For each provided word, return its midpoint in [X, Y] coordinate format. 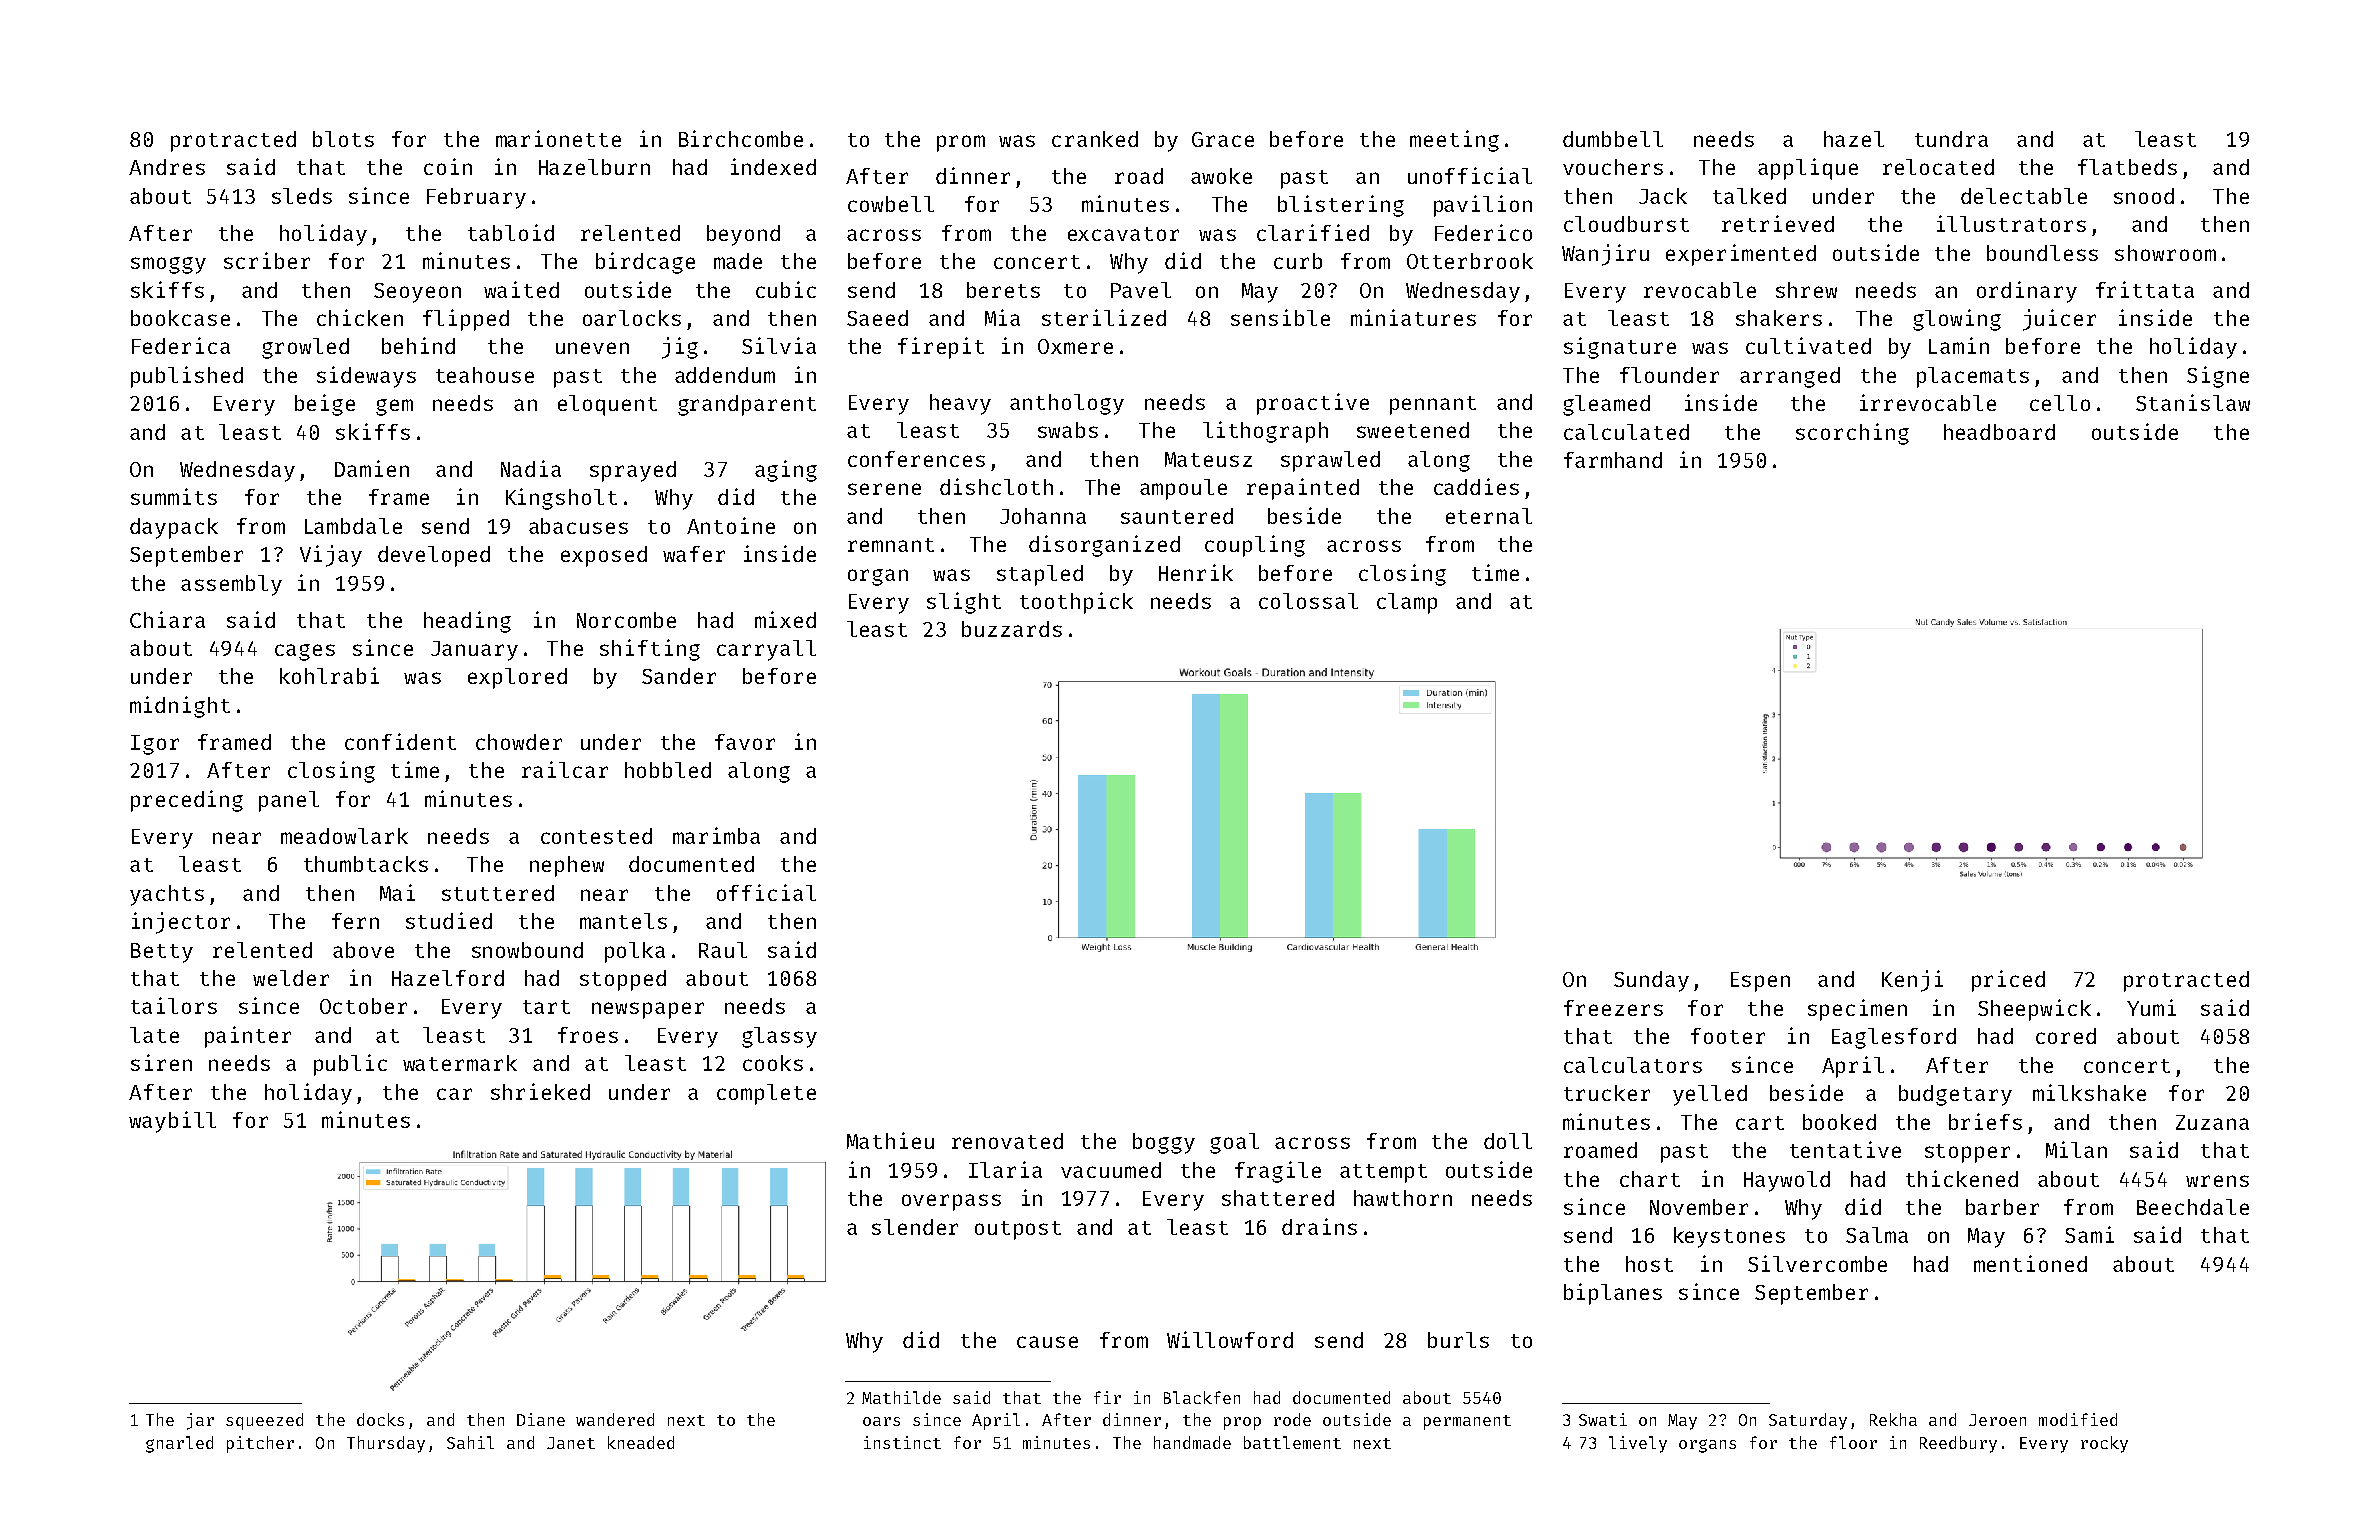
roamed [1600, 1150]
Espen [1760, 982]
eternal [1489, 516]
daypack [174, 528]
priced [2008, 981]
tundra [1951, 139]
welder [291, 978]
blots [343, 139]
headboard [1999, 432]
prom [961, 143]
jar [200, 1421]
